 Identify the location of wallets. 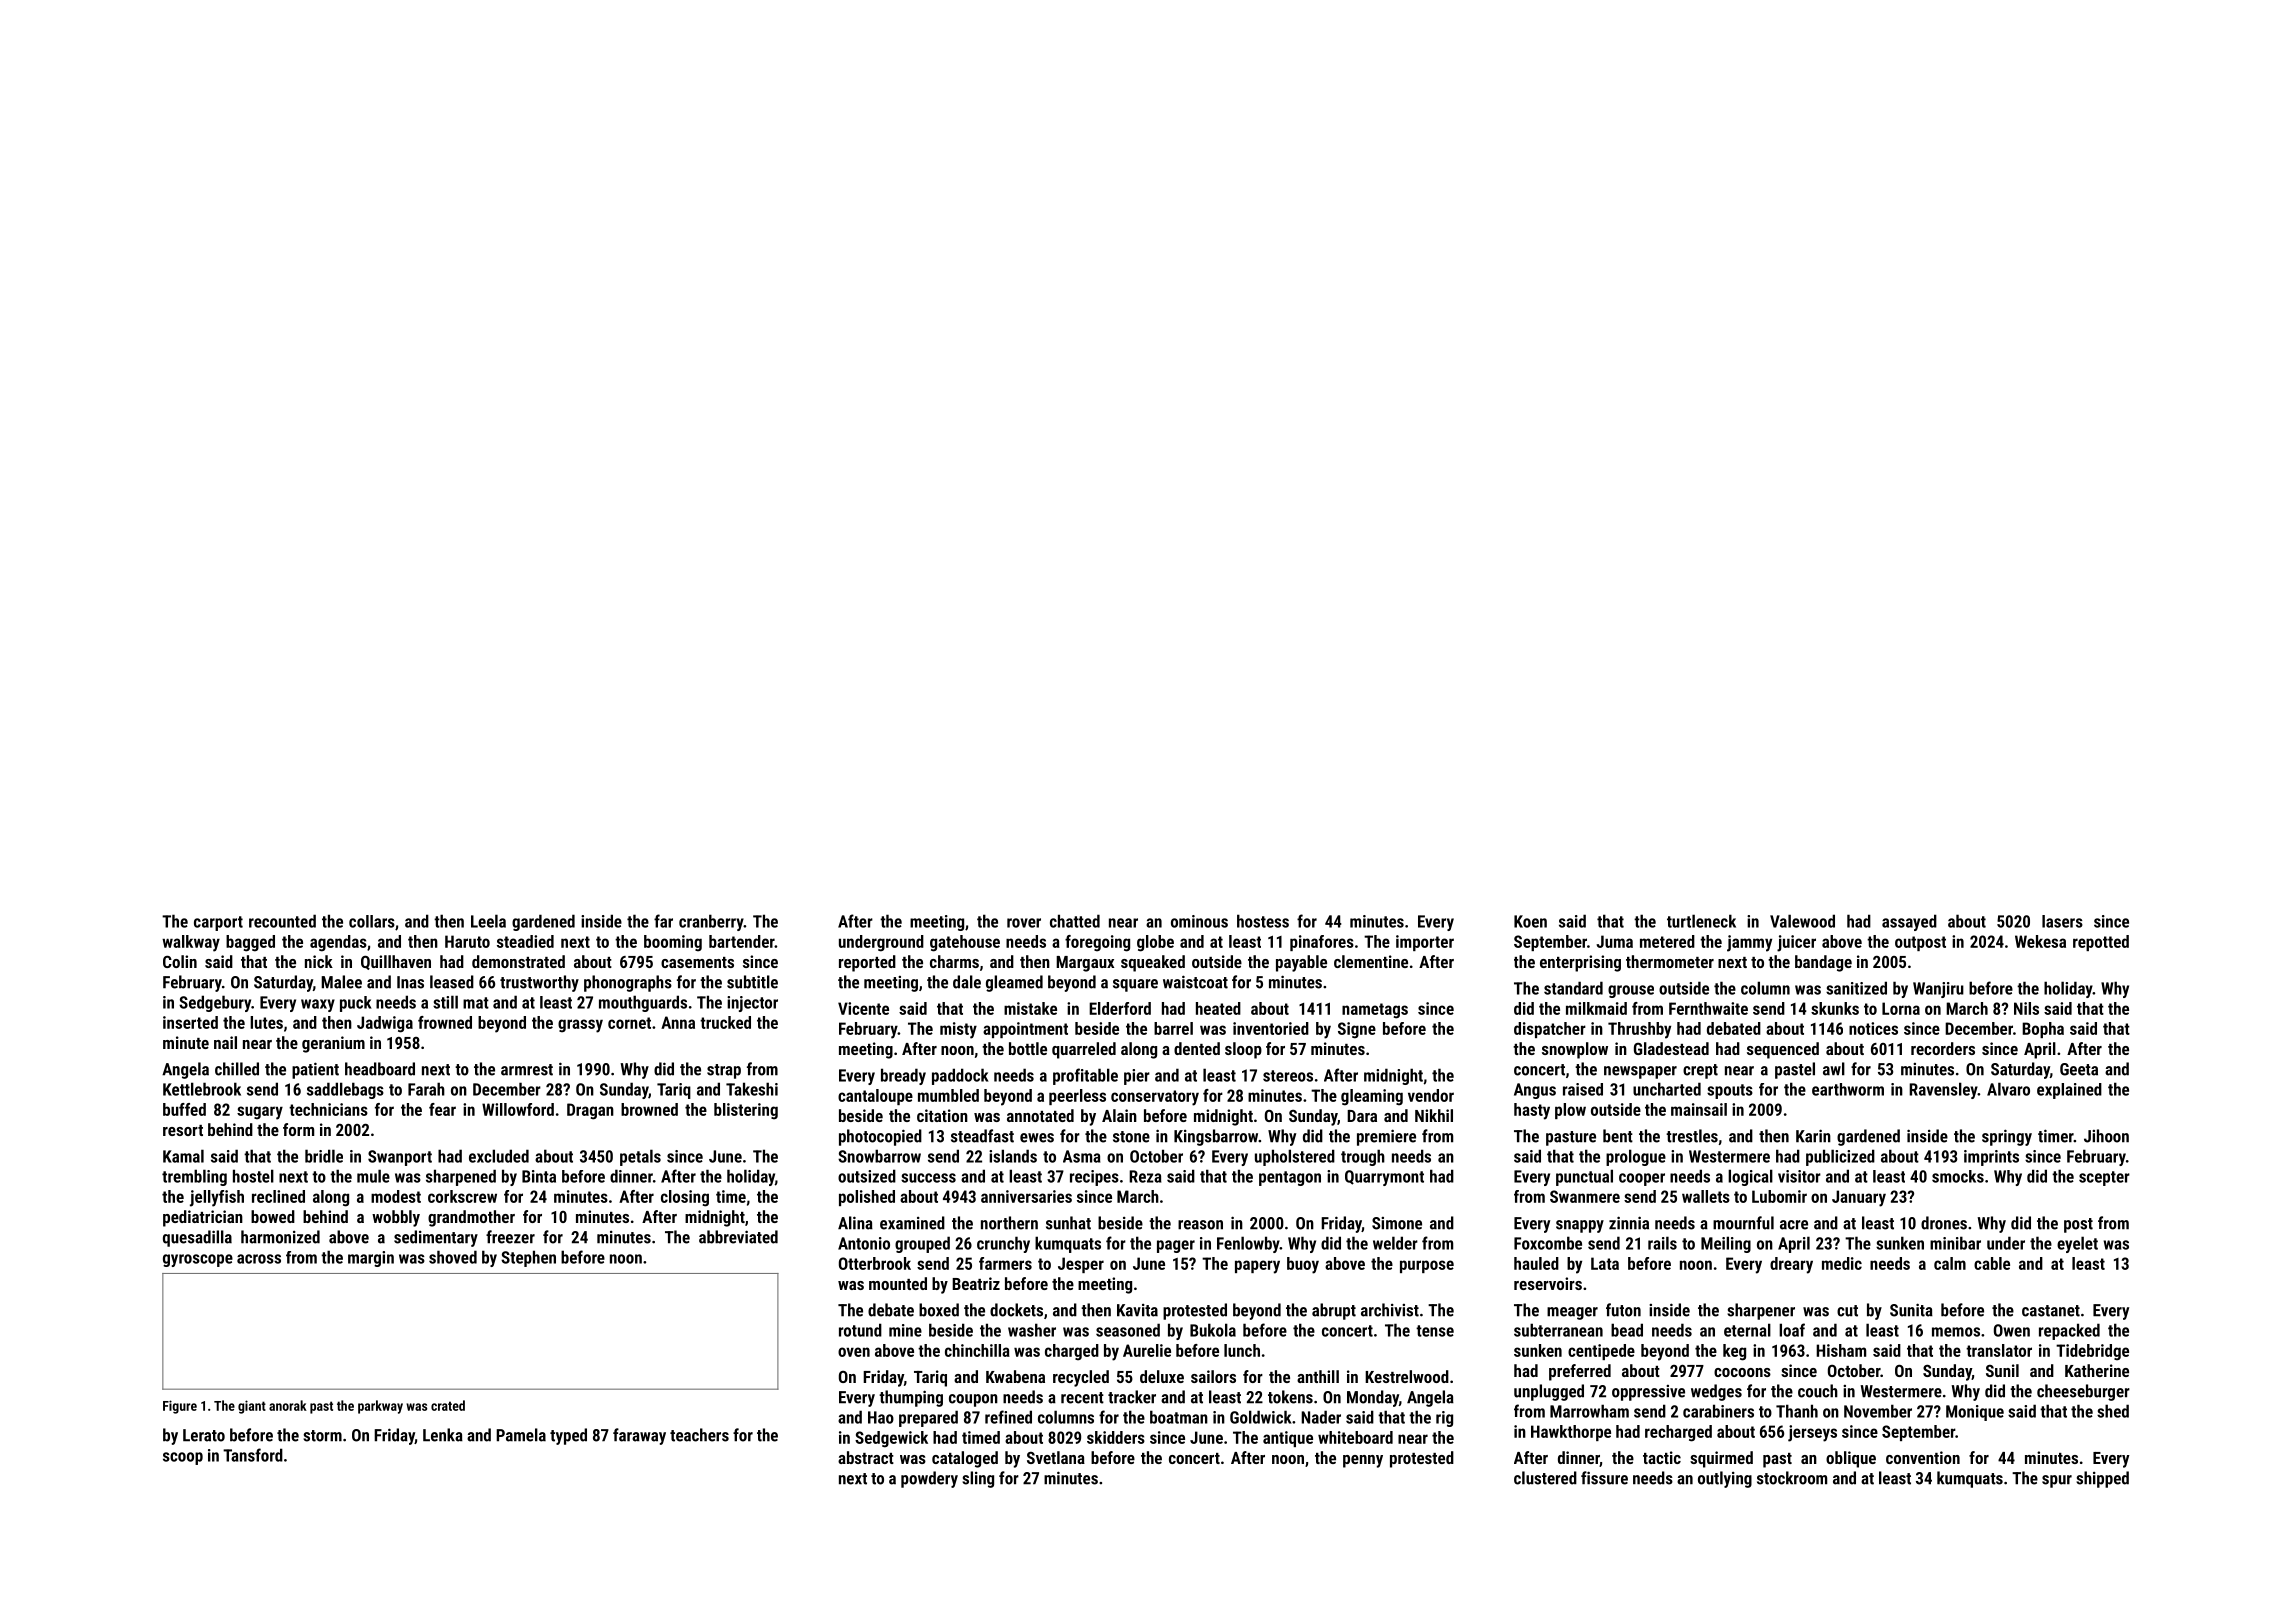
(1706, 1196).
